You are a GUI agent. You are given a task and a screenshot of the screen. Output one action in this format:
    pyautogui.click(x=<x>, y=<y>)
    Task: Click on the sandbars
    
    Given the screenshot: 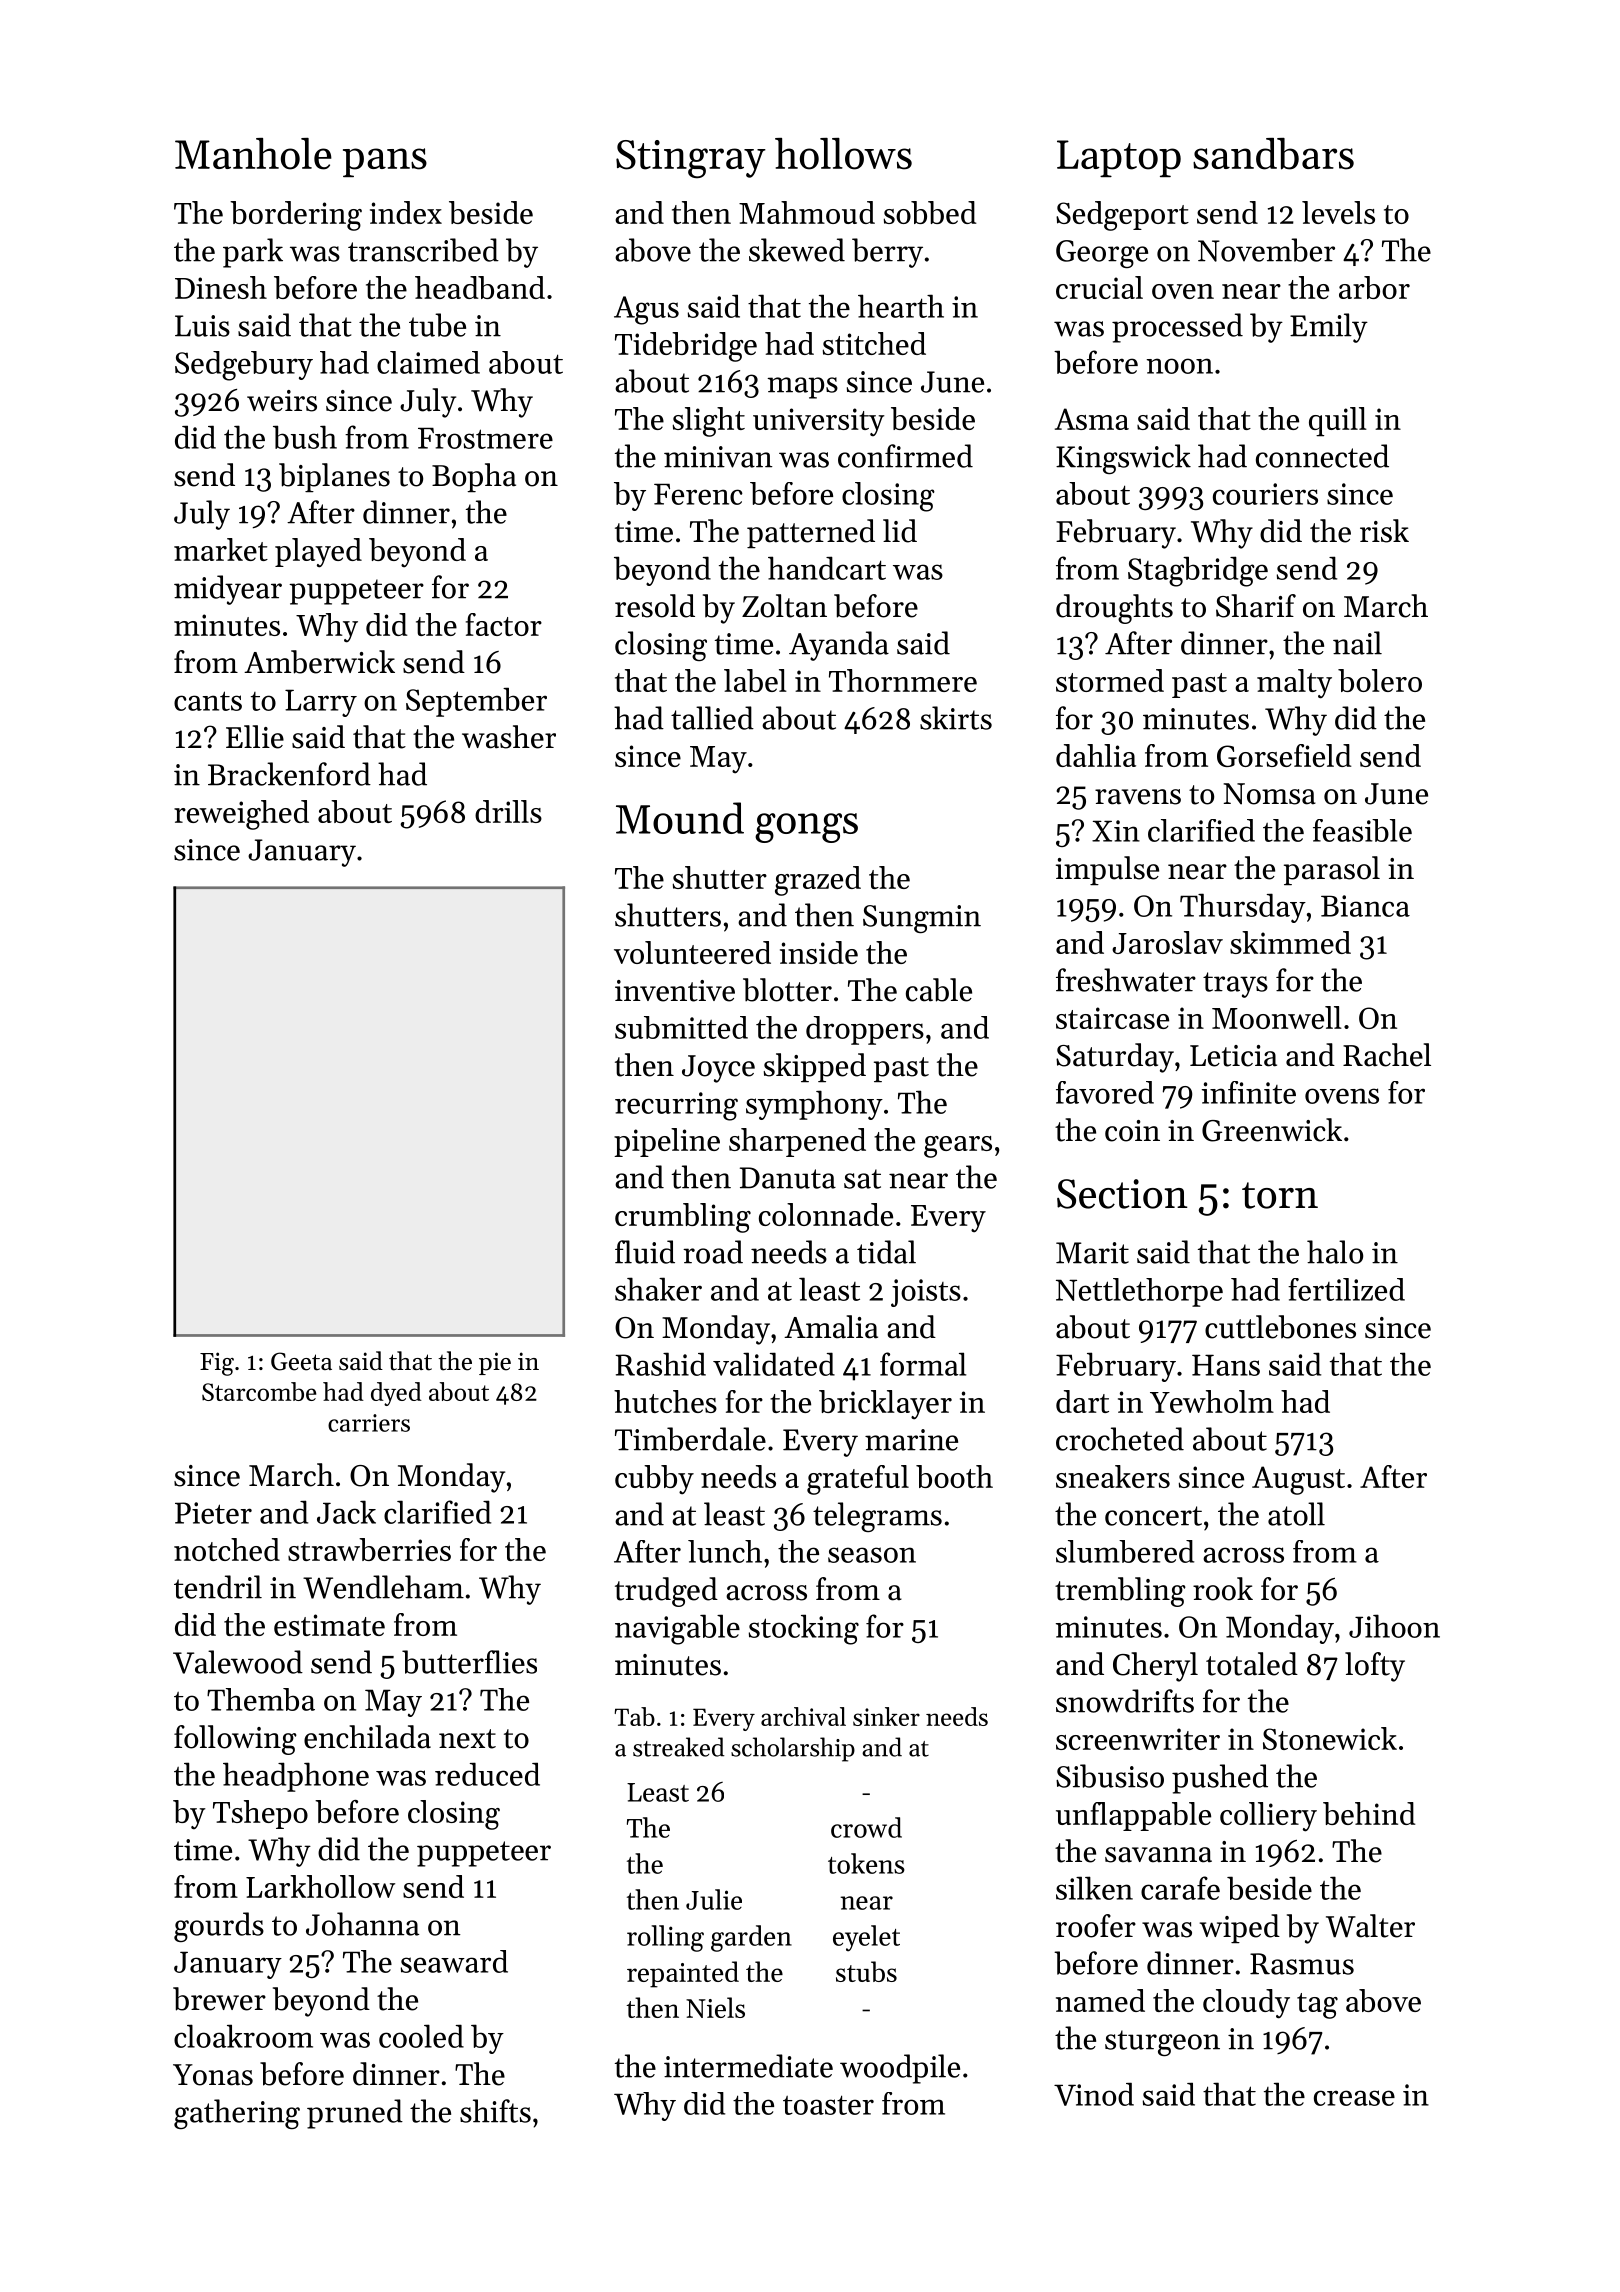 What is the action you would take?
    pyautogui.click(x=1273, y=154)
